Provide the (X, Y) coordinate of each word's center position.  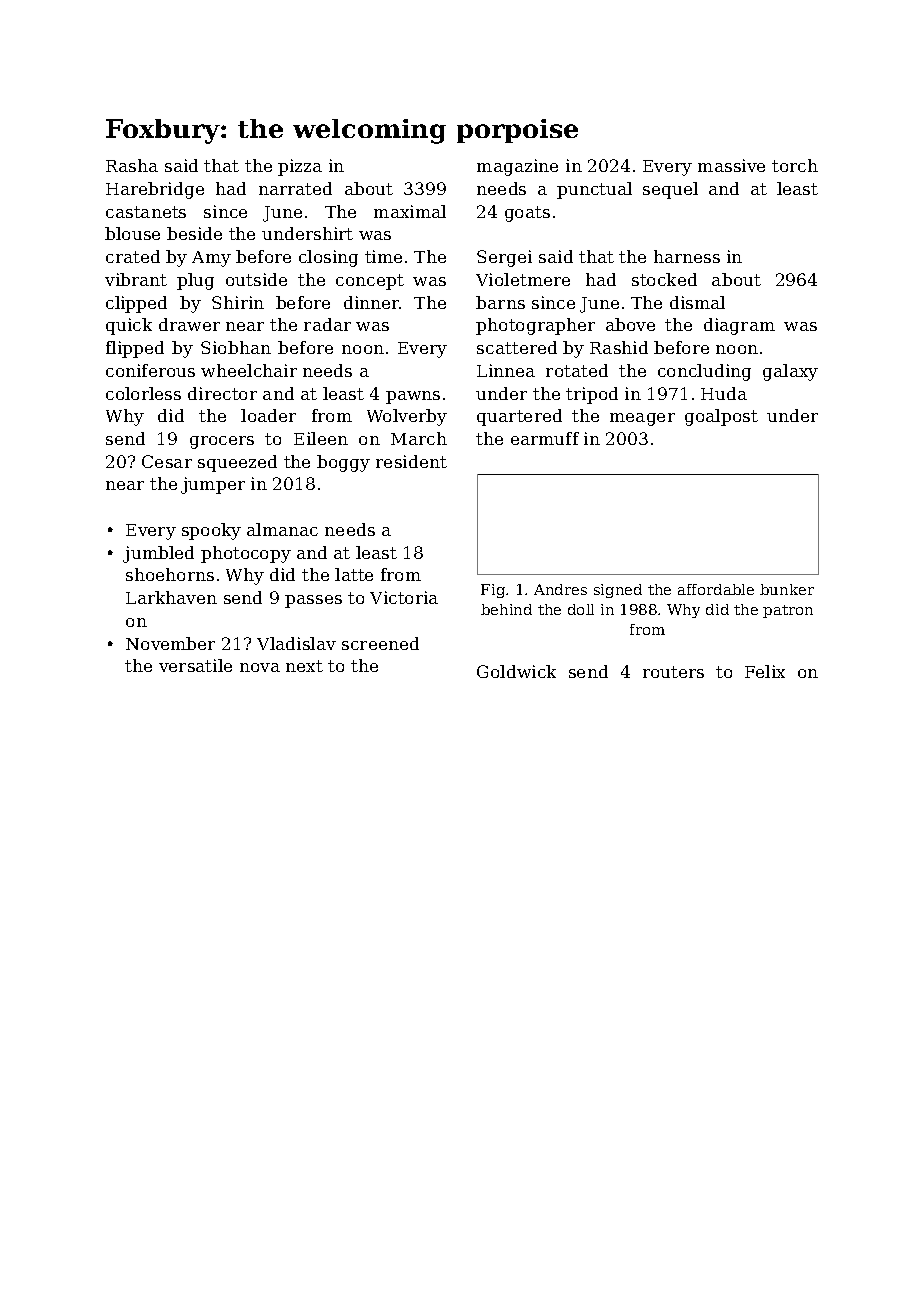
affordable (716, 589)
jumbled (158, 554)
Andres (560, 589)
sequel (670, 190)
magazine (517, 167)
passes (313, 601)
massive (731, 165)
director (222, 393)
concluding (704, 372)
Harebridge (155, 190)
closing (328, 258)
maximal (410, 211)
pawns (413, 397)
